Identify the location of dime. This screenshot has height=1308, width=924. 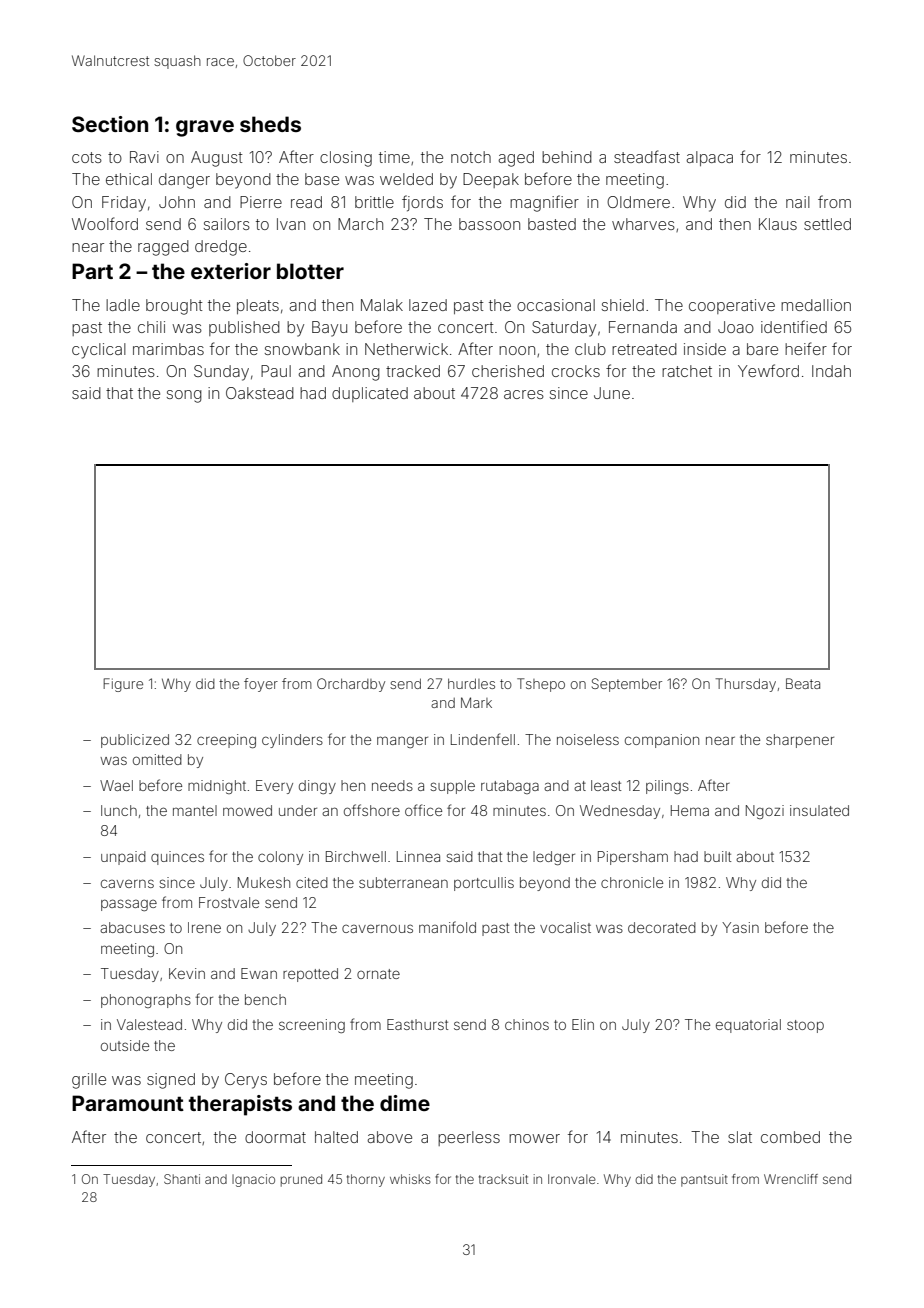
(405, 1103).
